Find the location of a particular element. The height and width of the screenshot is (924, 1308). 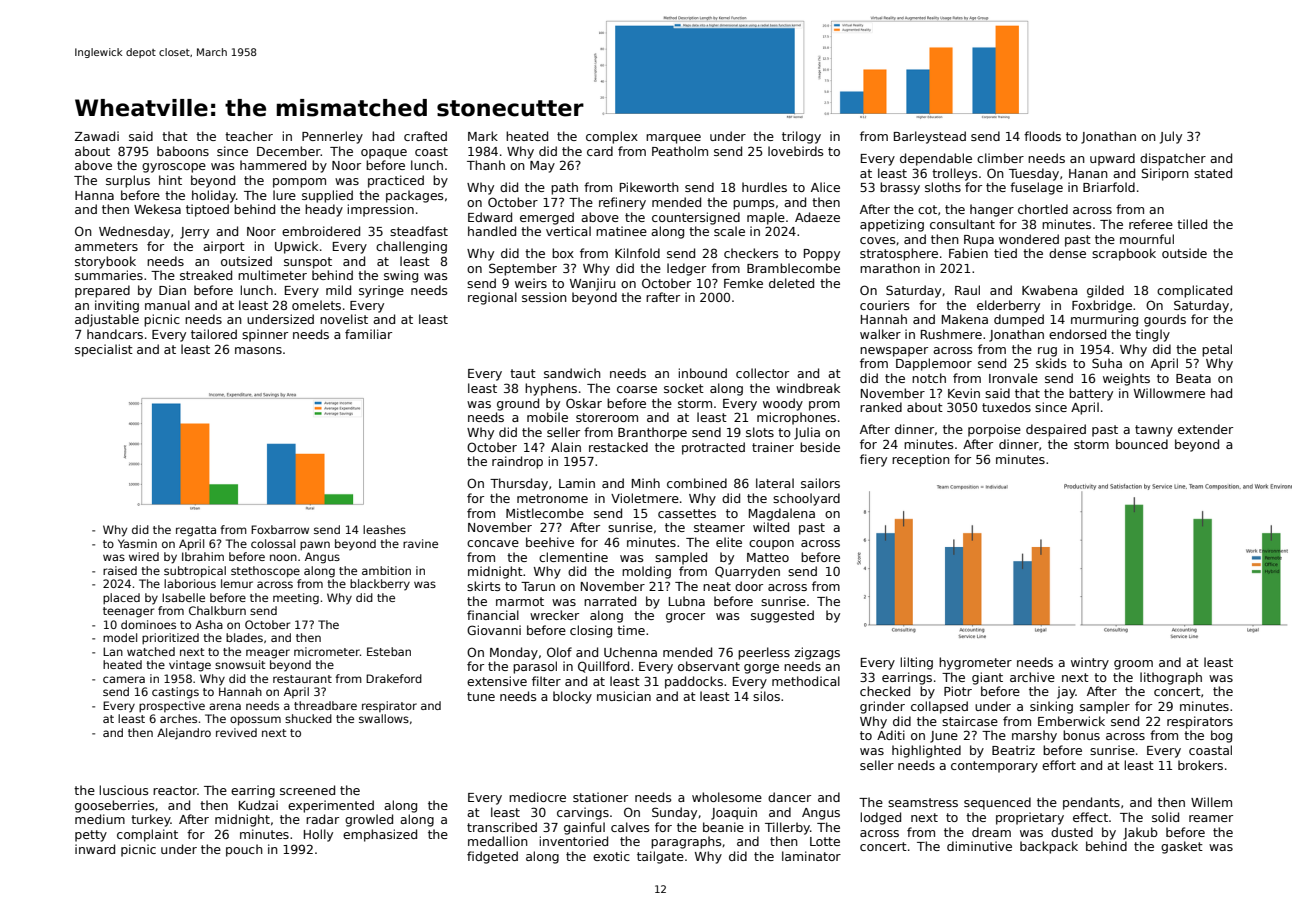

bounced is located at coordinates (1142, 444).
